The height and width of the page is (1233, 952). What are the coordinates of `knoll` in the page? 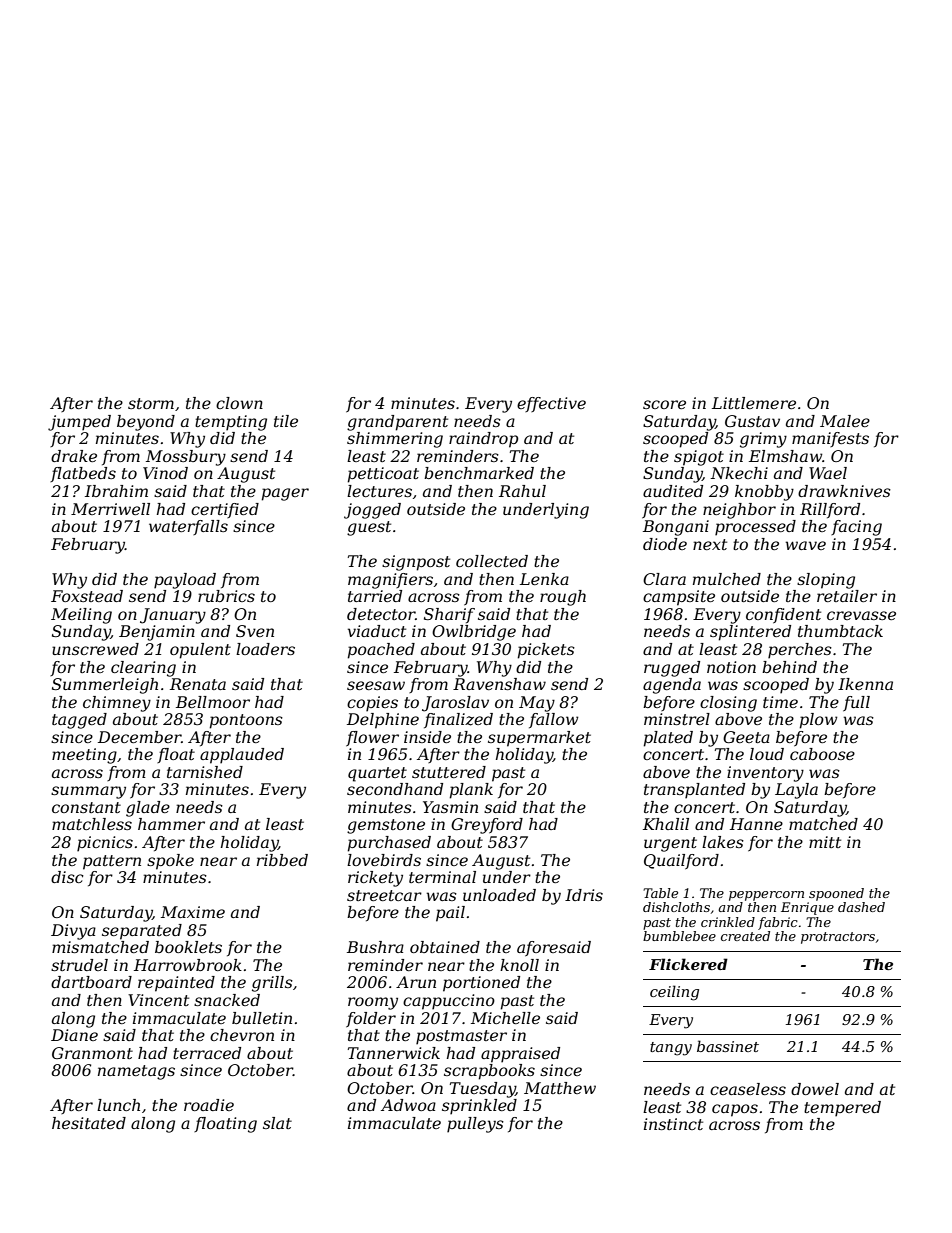 It's located at (519, 965).
